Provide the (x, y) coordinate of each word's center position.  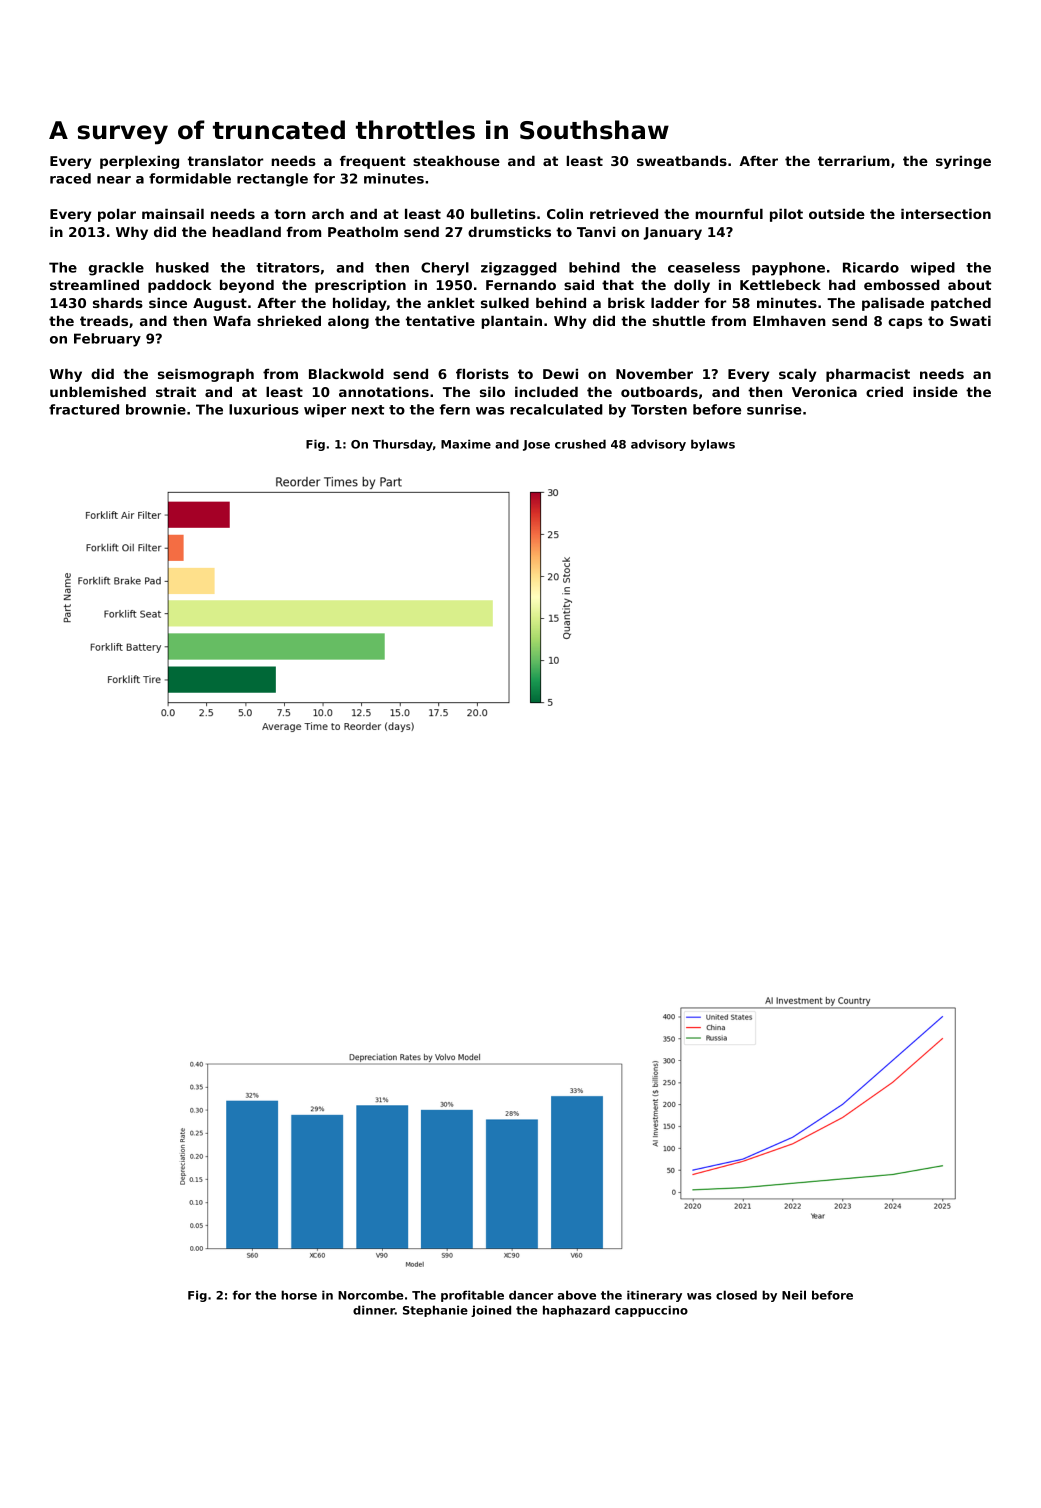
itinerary (654, 1296)
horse (299, 1295)
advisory (658, 445)
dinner (374, 1310)
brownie (156, 409)
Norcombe (370, 1295)
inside (935, 392)
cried (884, 392)
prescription (360, 286)
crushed (580, 444)
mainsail (173, 214)
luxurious (264, 409)
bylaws (713, 445)
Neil (794, 1295)
